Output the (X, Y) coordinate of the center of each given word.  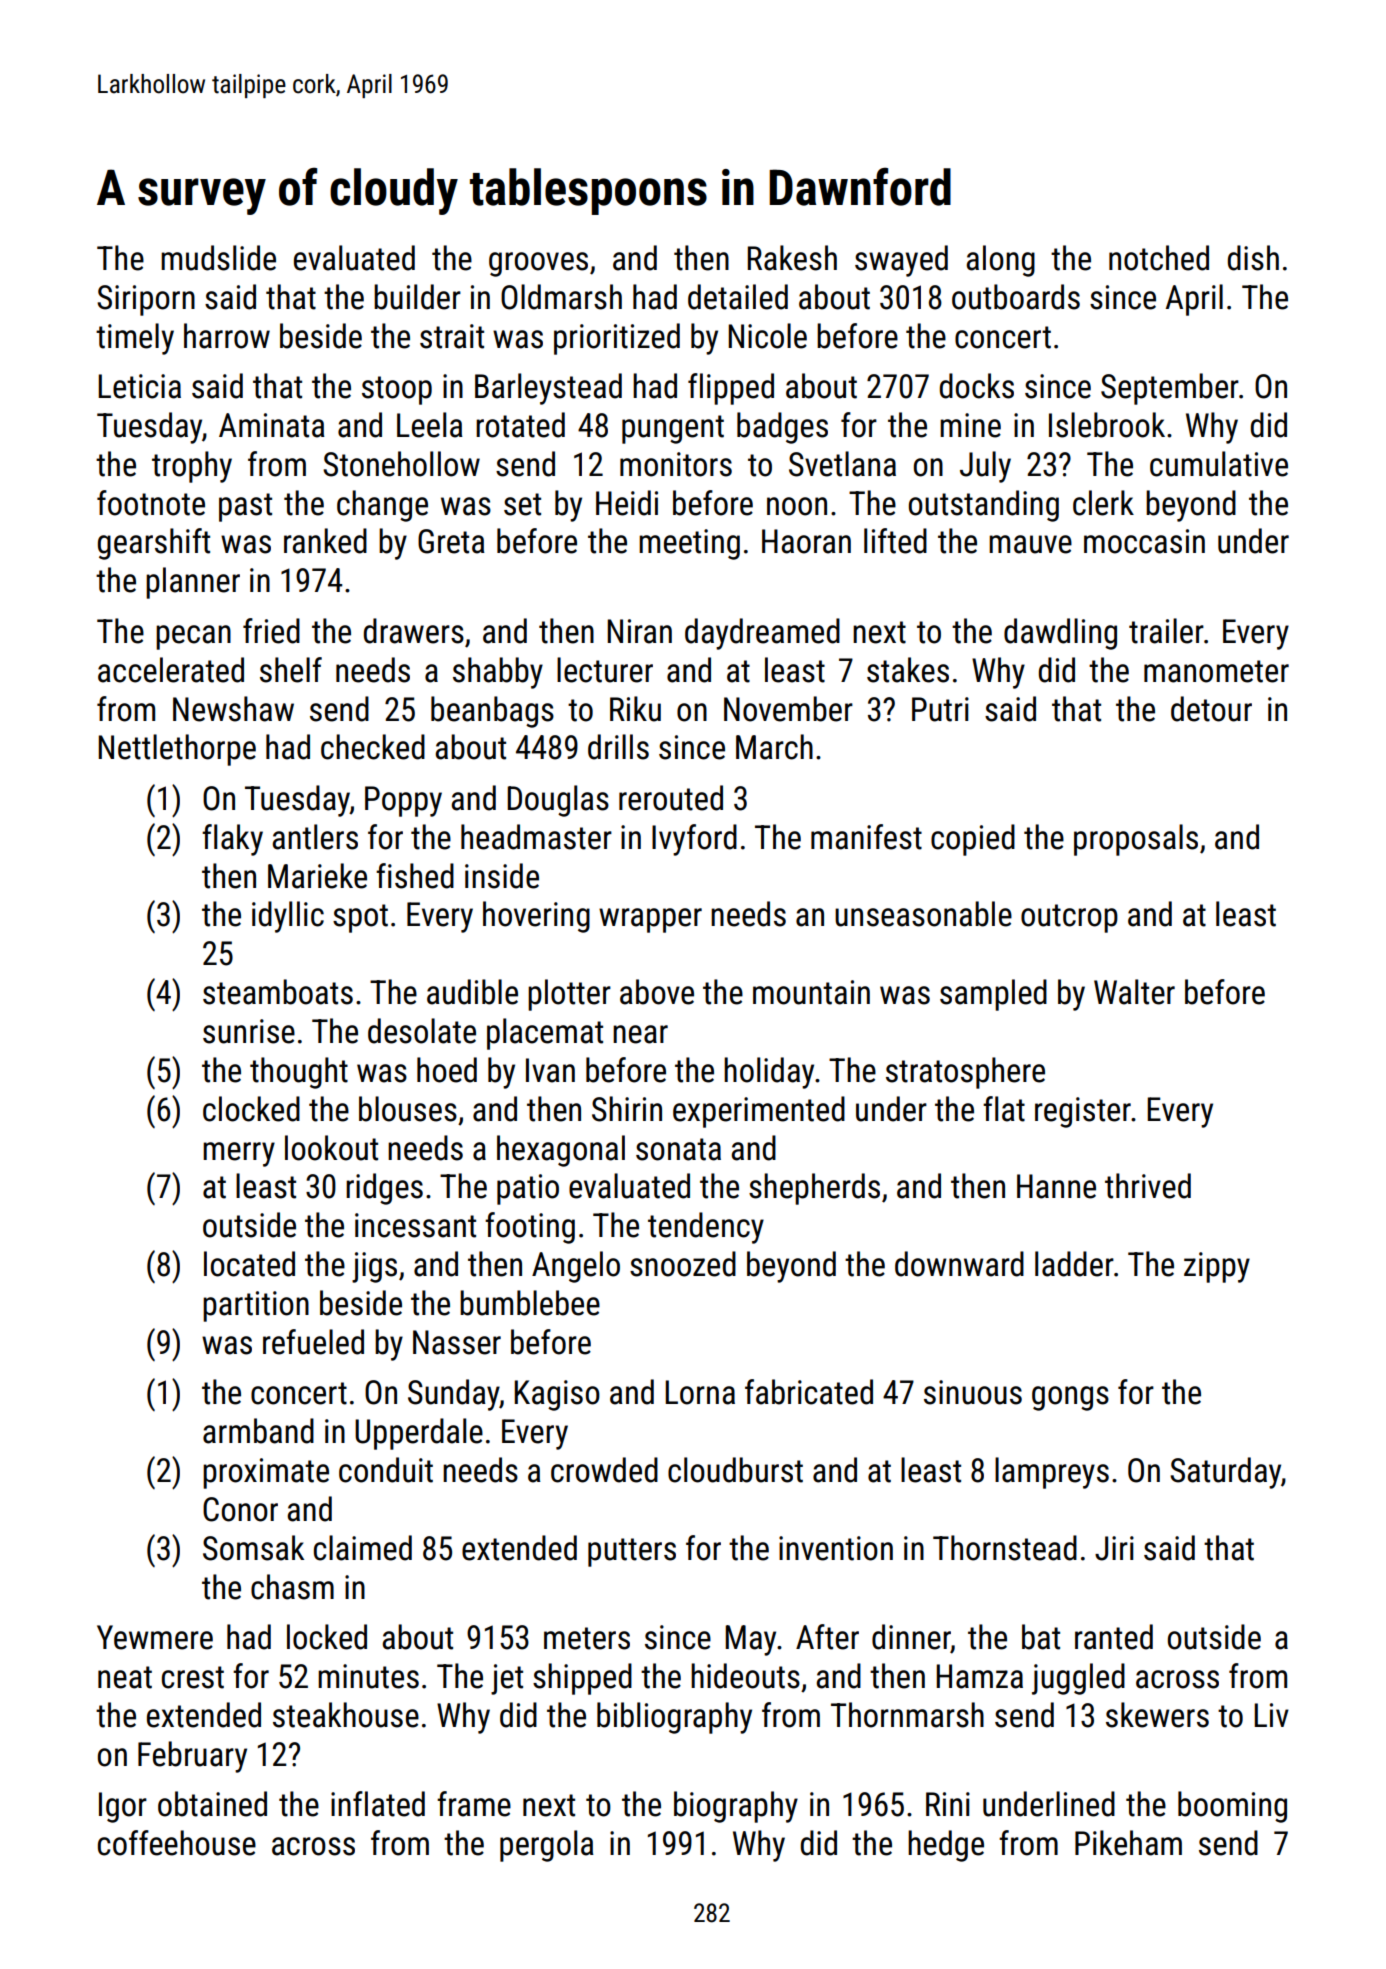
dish (1253, 258)
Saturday (1225, 1473)
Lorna (700, 1392)
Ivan (550, 1070)
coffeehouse (177, 1843)
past (245, 507)
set (522, 504)
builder (417, 297)
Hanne (1056, 1186)
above (657, 992)
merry (239, 1154)
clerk (1103, 503)
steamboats (278, 992)
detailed (738, 297)
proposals (1136, 840)
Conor (240, 1509)
